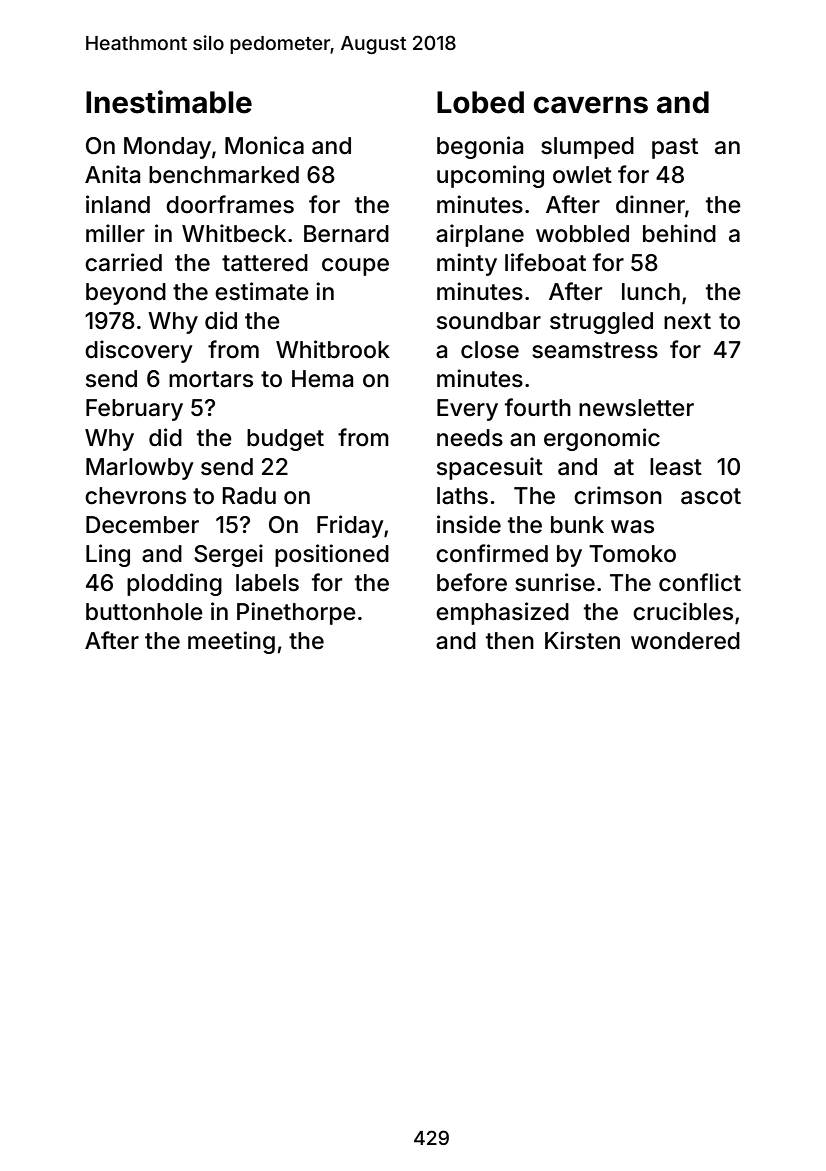  What do you see at coordinates (262, 291) in the screenshot?
I see `estimate` at bounding box center [262, 291].
